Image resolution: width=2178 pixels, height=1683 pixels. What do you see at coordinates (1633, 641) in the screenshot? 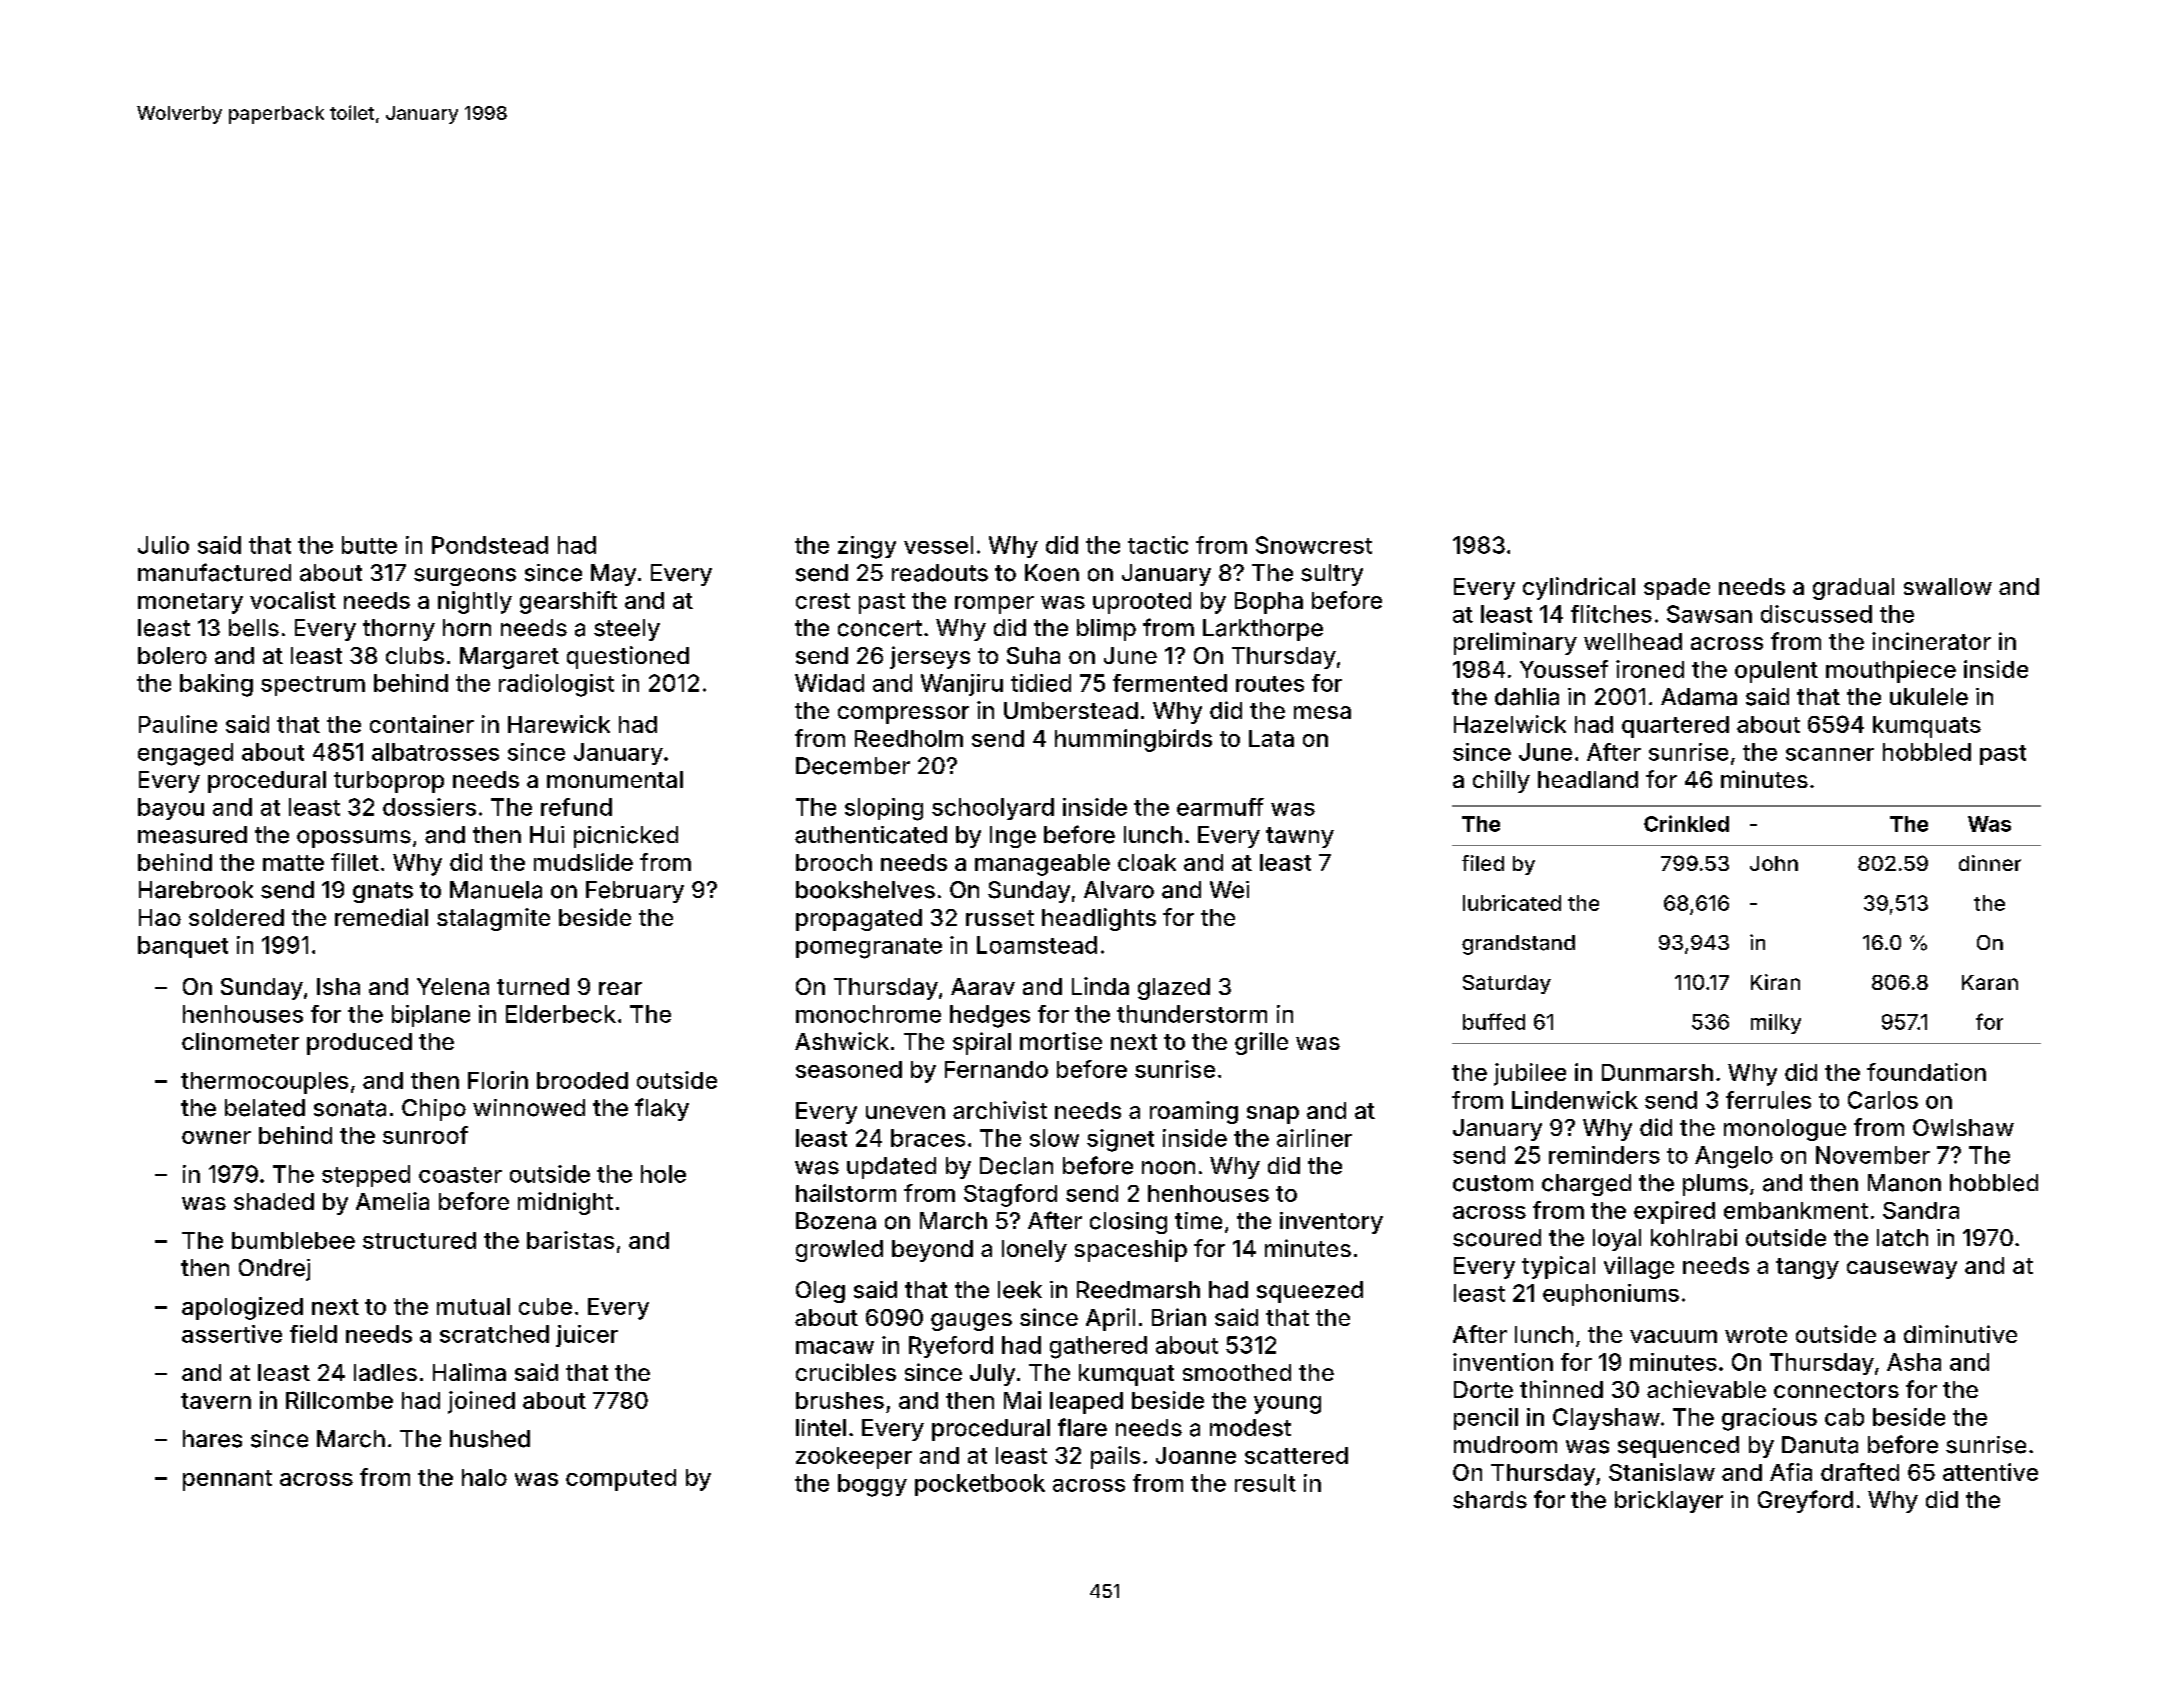
I see `wellhead` at bounding box center [1633, 641].
